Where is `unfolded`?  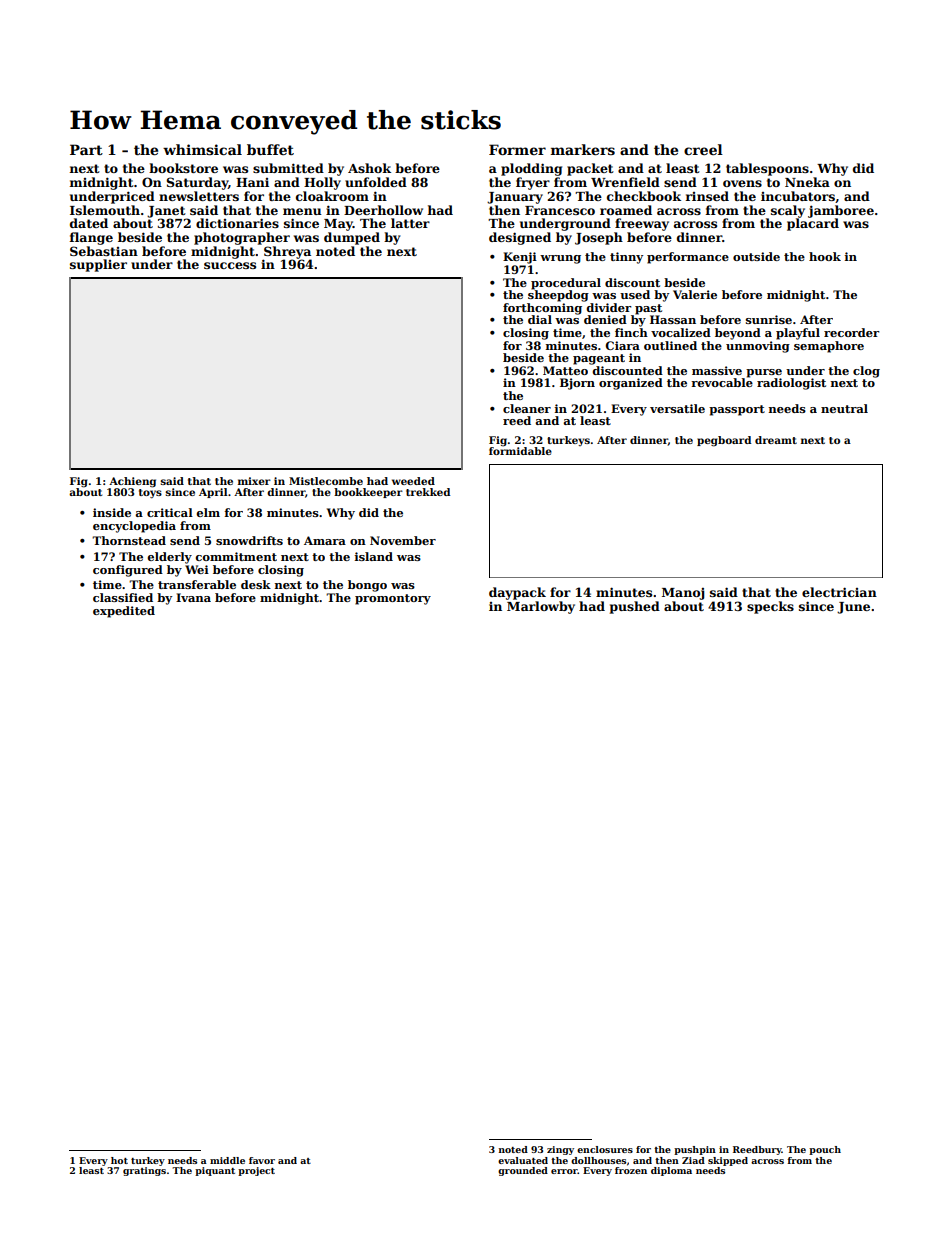
unfolded is located at coordinates (376, 182).
